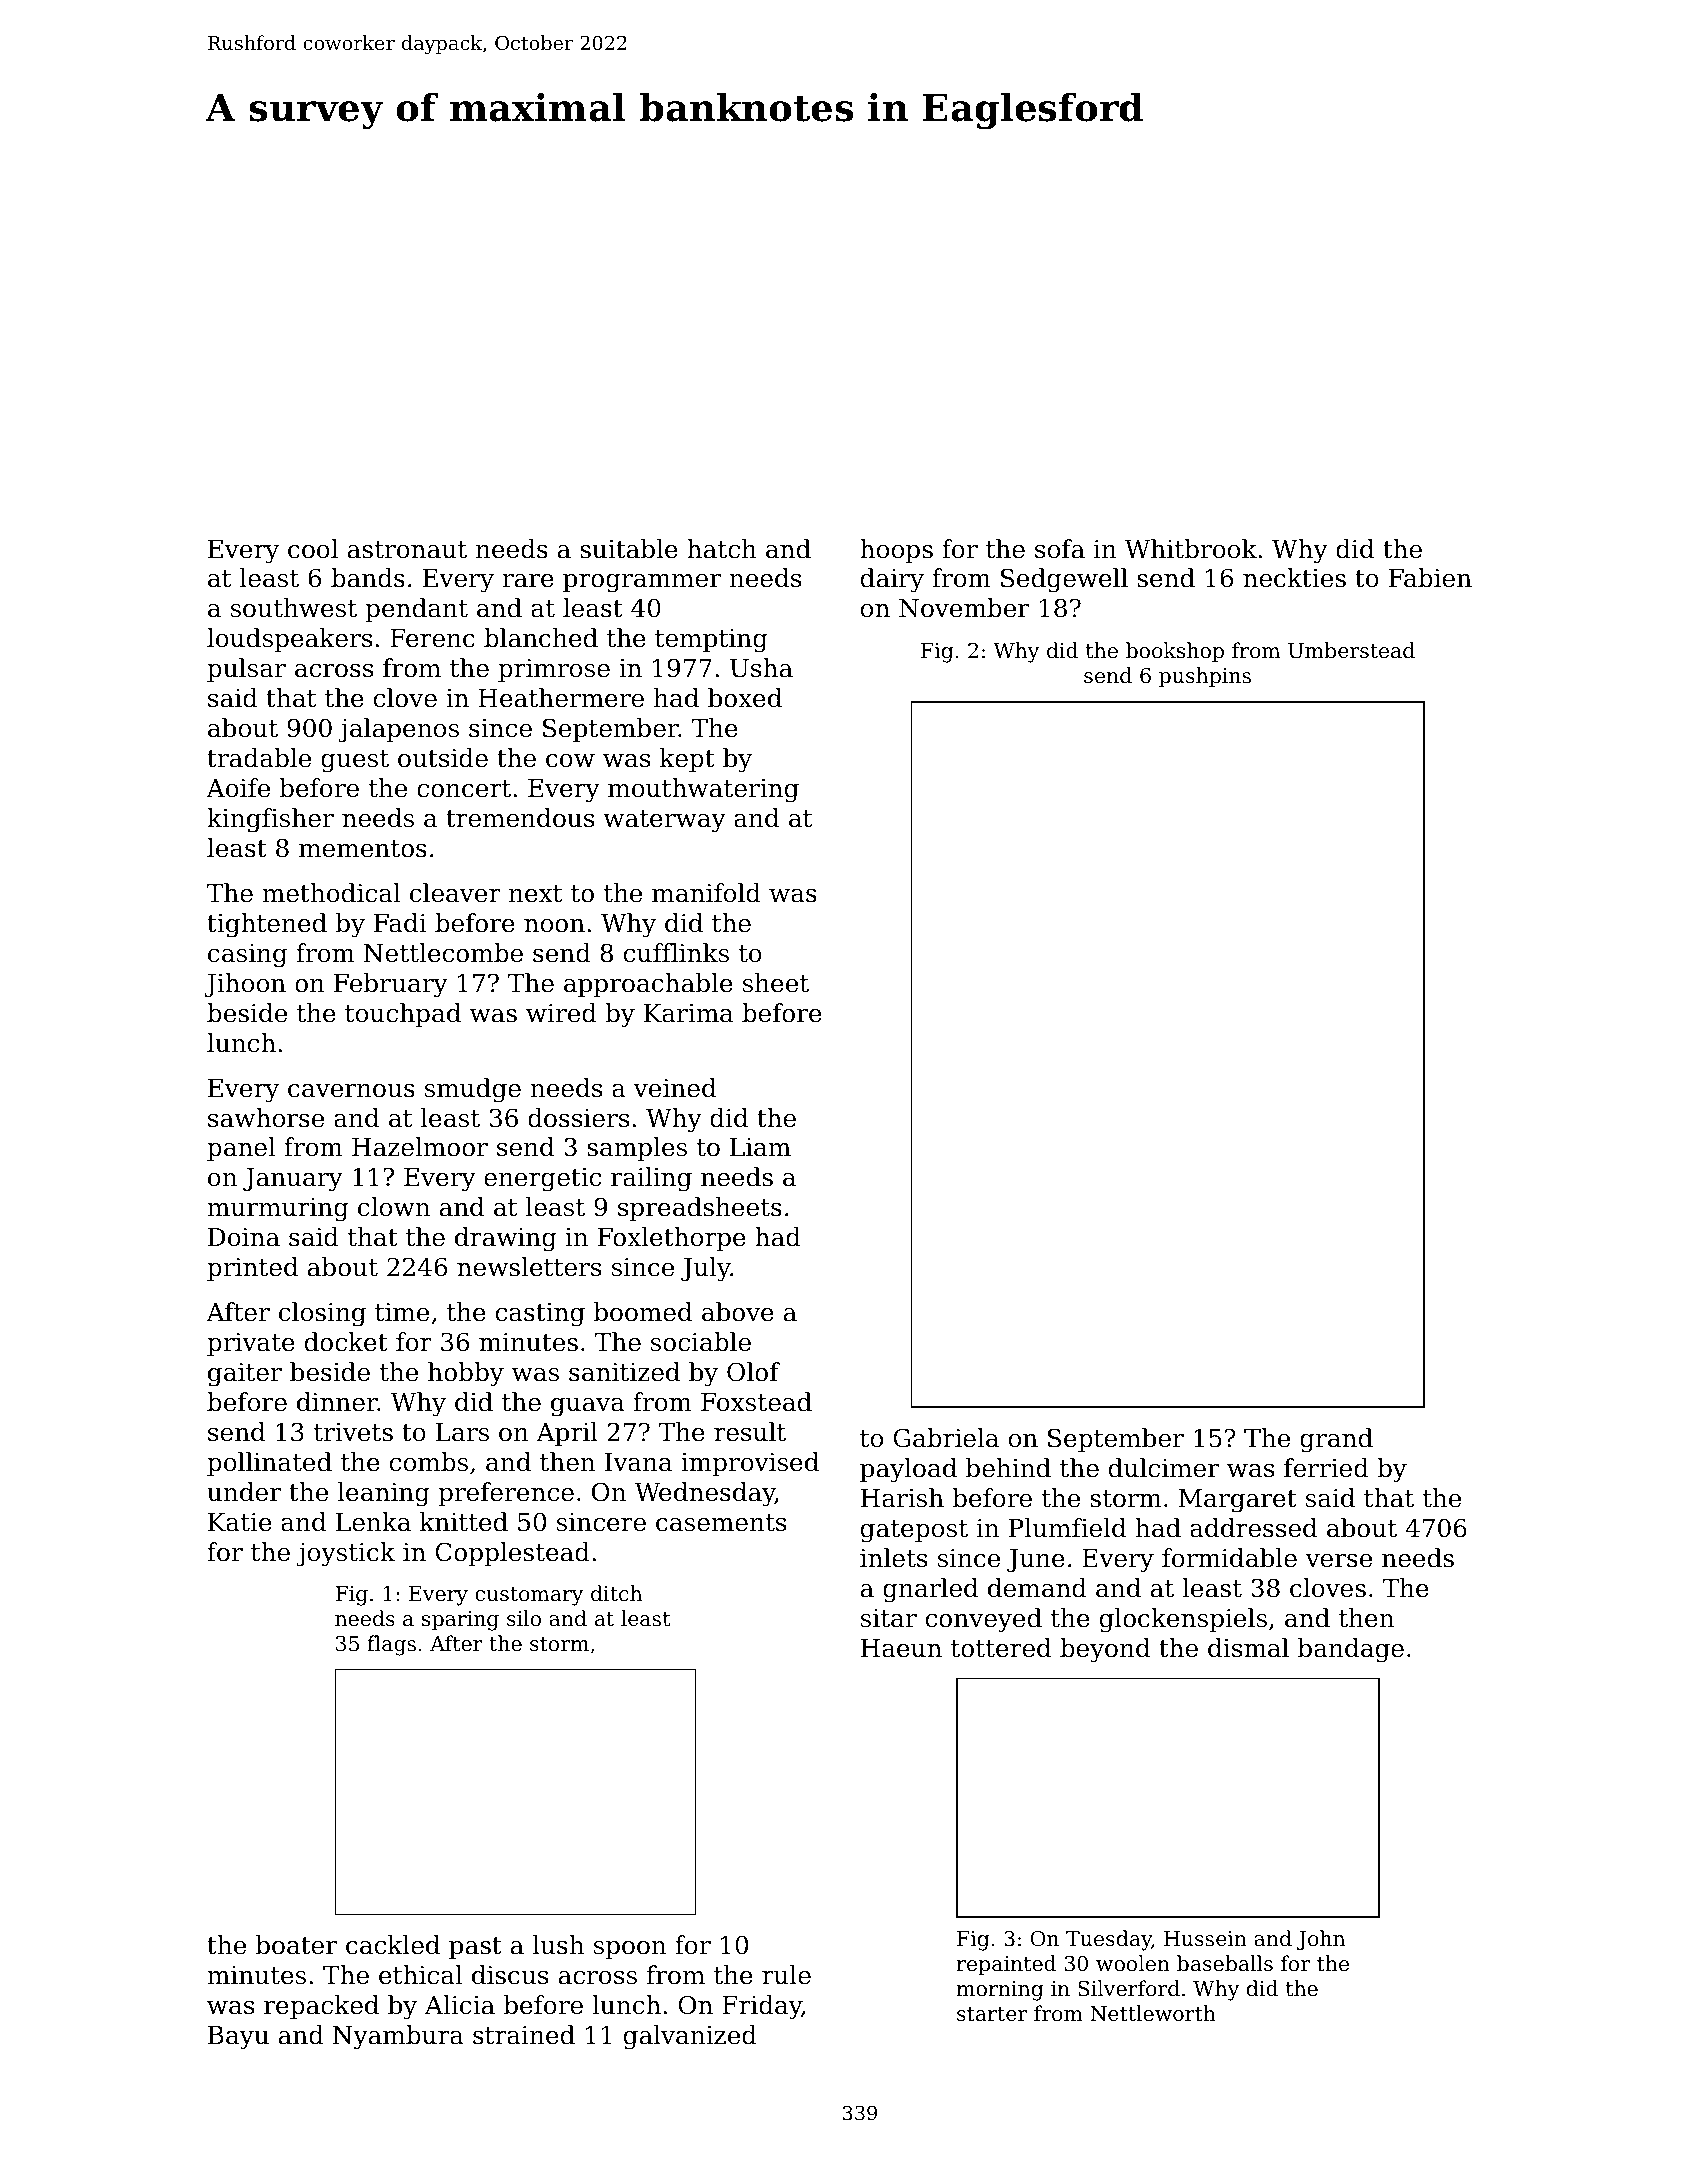 The image size is (1683, 2178). I want to click on bookshop, so click(1175, 652).
